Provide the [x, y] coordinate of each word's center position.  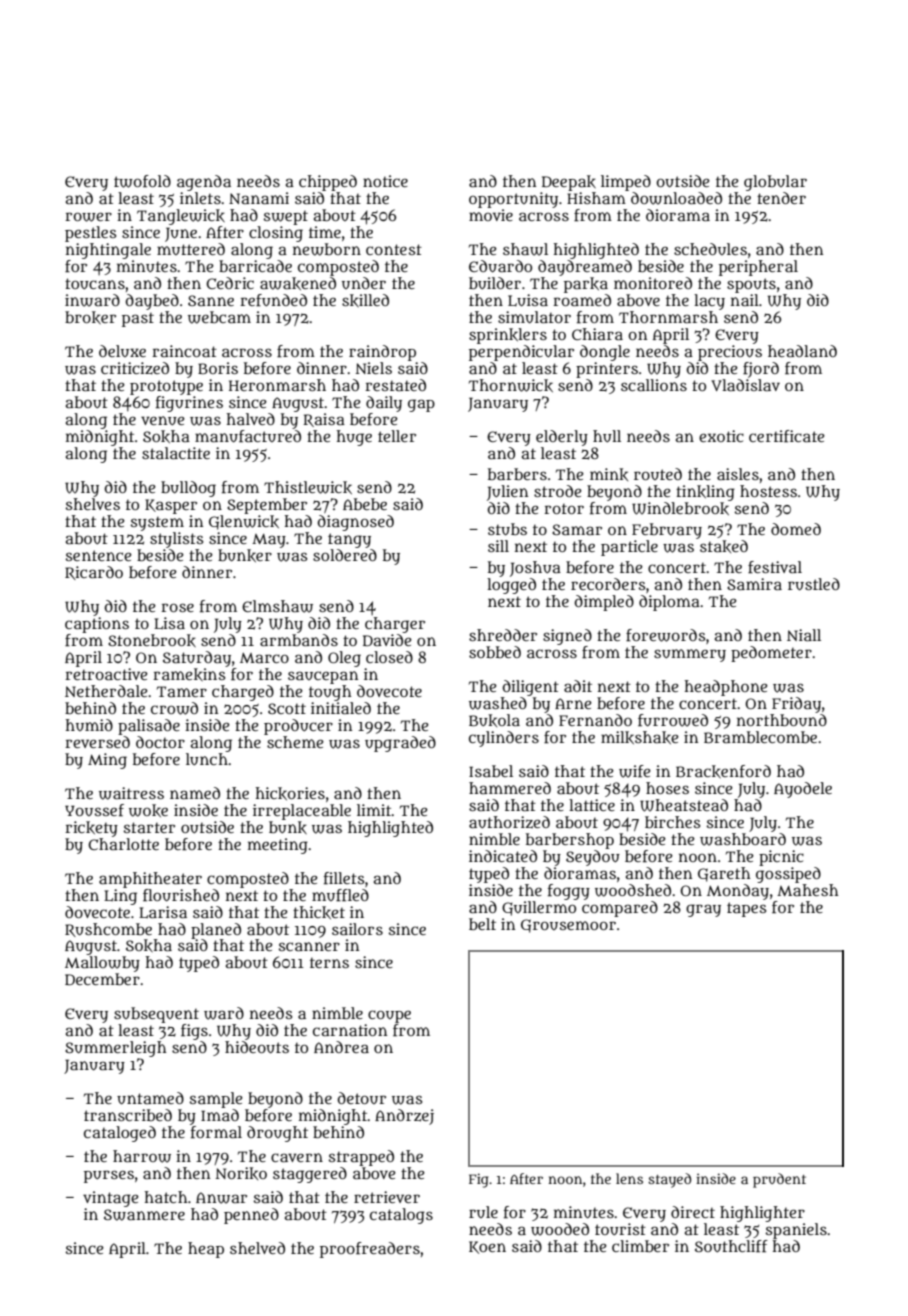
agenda [204, 183]
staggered [310, 1175]
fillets [344, 878]
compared [620, 909]
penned [251, 1216]
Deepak [569, 183]
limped [626, 183]
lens [629, 1178]
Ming [107, 761]
